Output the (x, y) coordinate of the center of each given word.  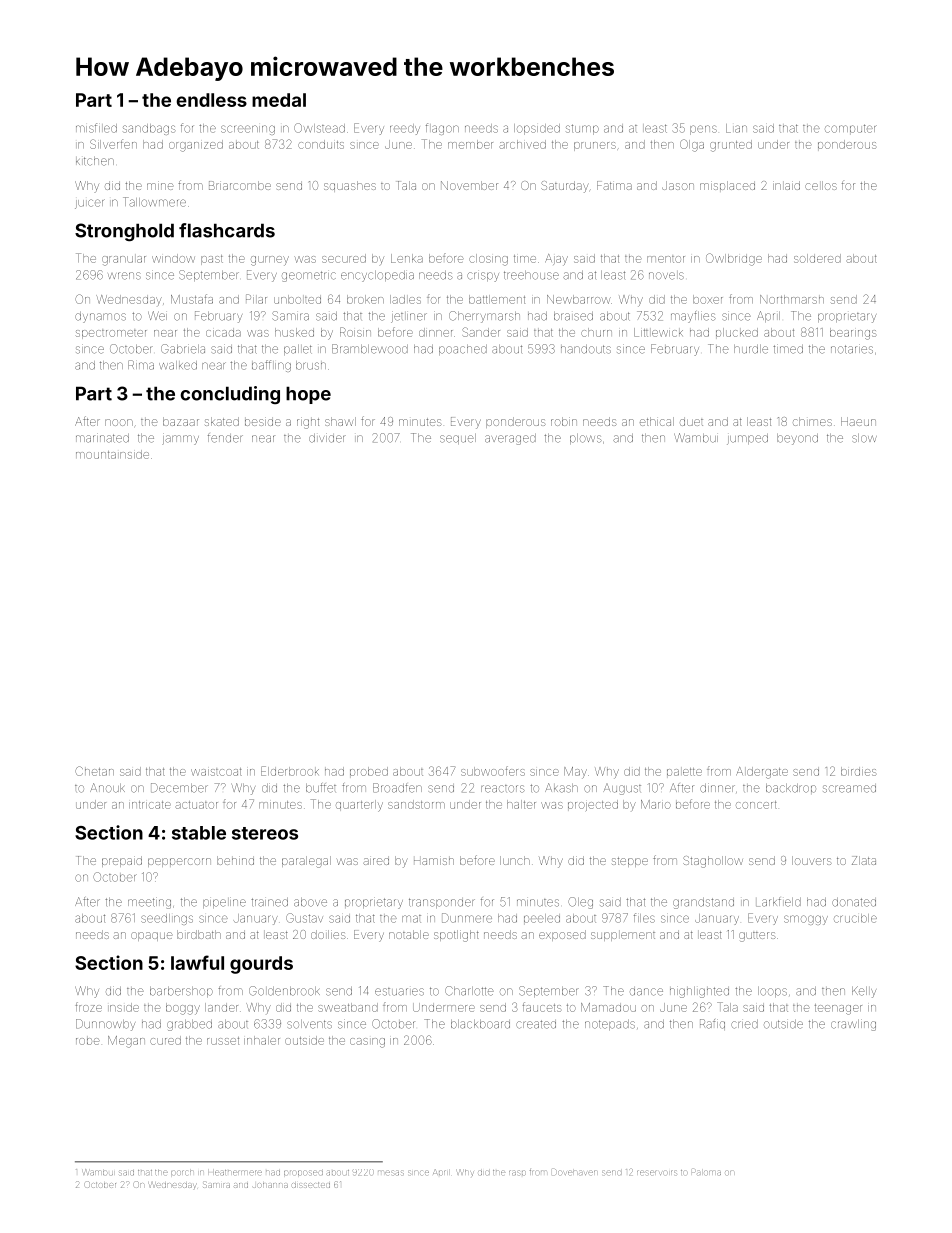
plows (586, 439)
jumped (747, 439)
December (179, 788)
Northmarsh (792, 299)
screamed (849, 788)
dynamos (100, 317)
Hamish (434, 860)
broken (365, 299)
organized (196, 146)
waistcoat (216, 772)
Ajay (556, 260)
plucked (737, 332)
